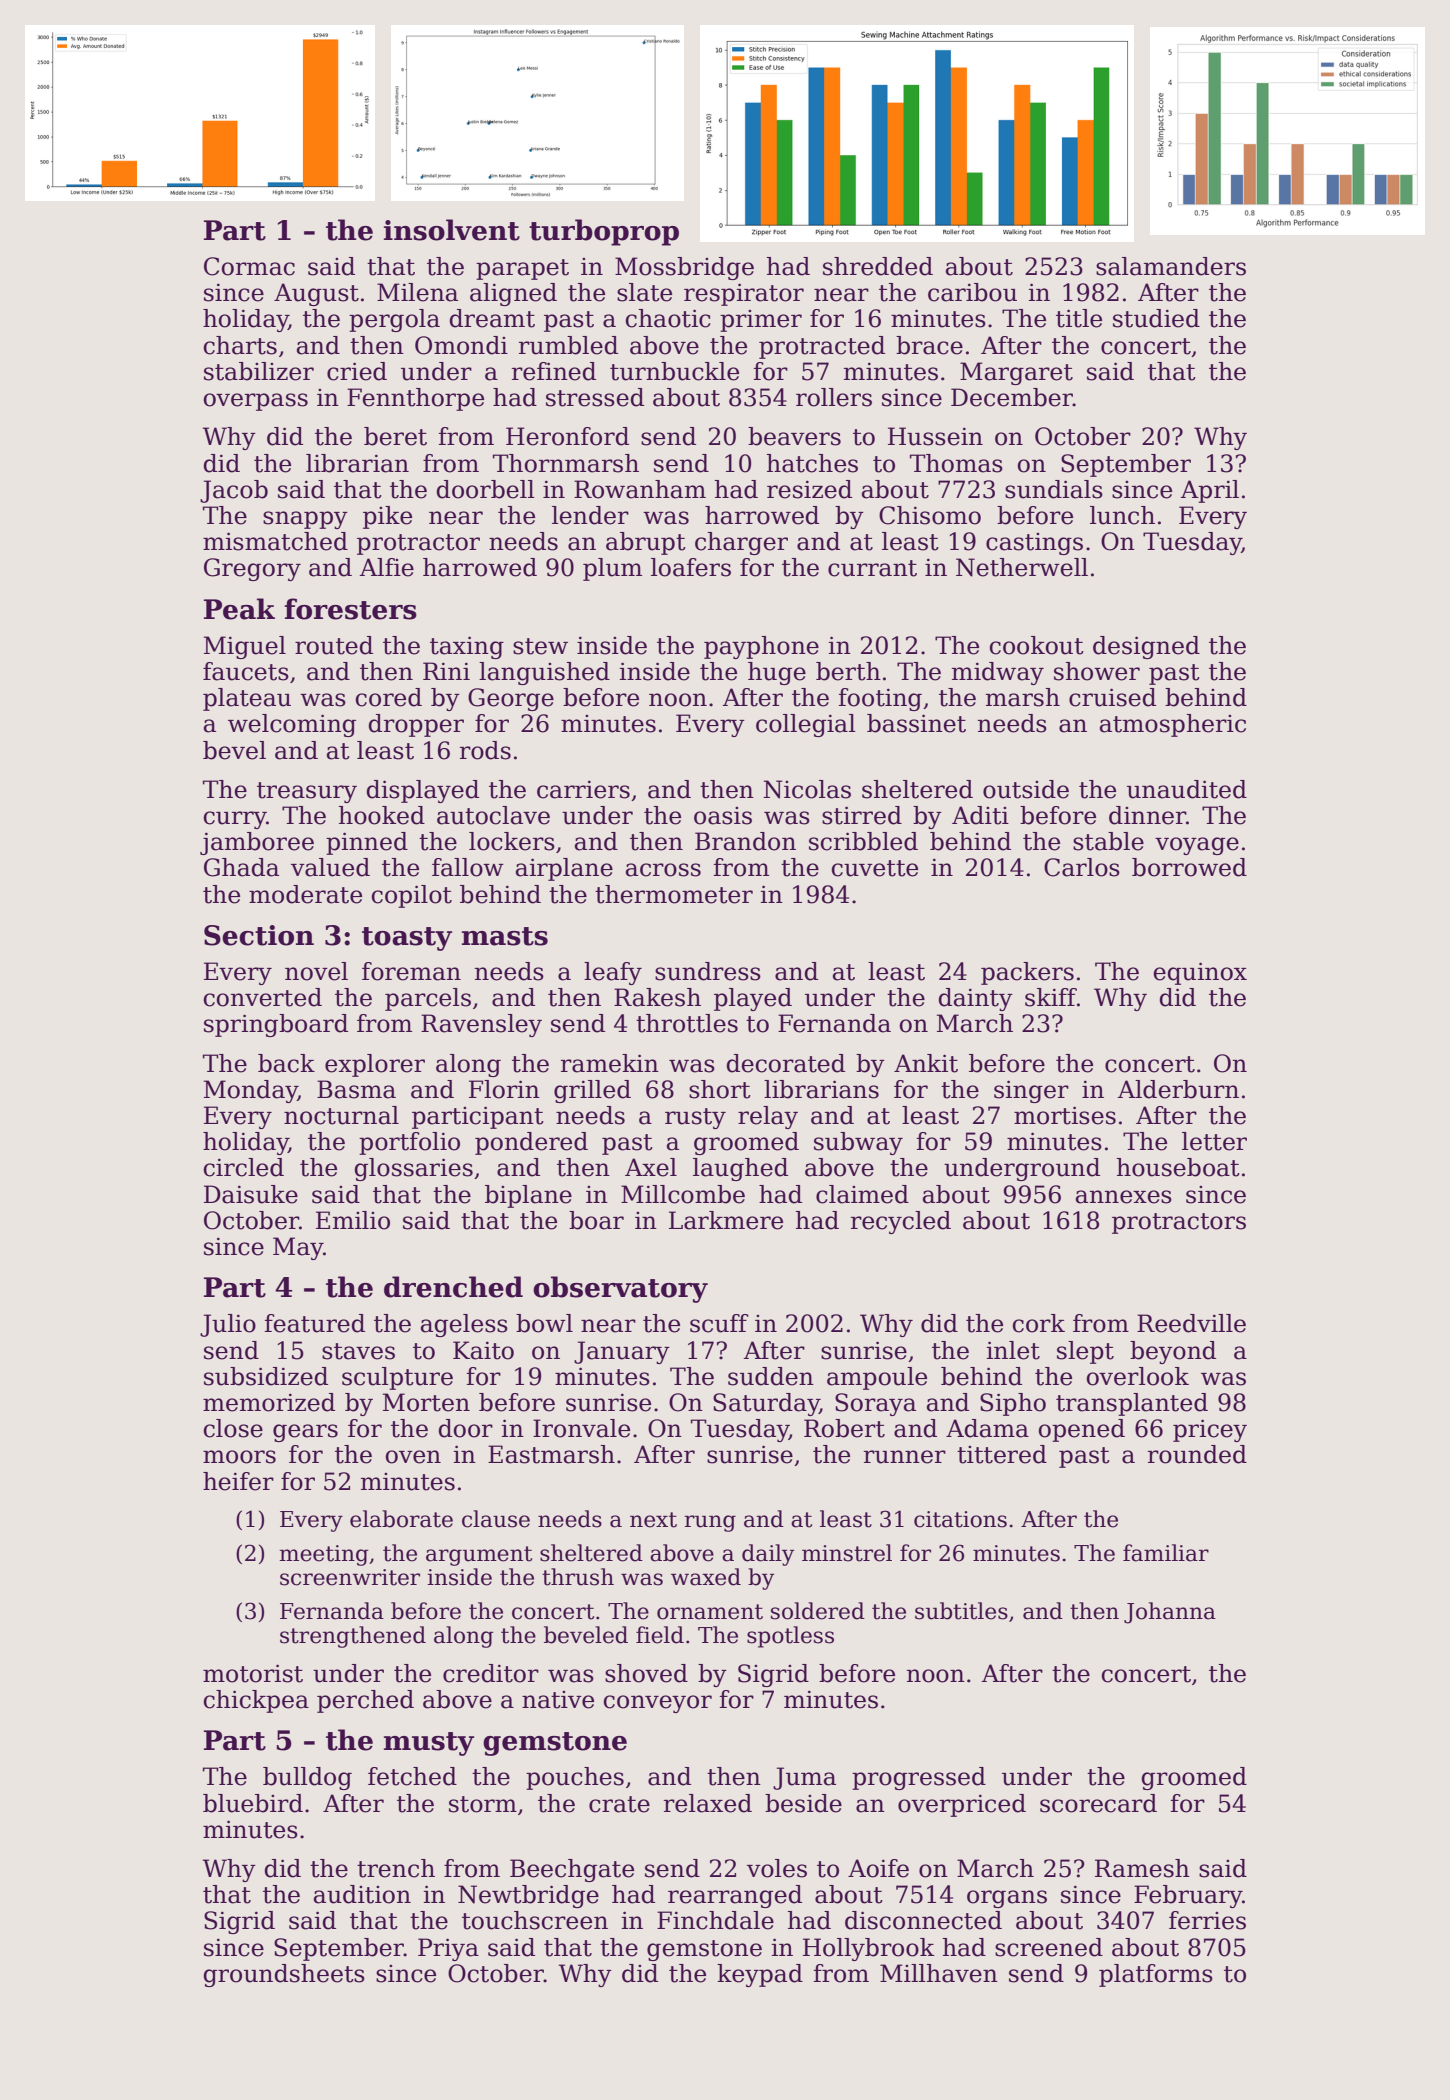 This document has height=2100, width=1450. I want to click on bluebird, so click(253, 1803).
